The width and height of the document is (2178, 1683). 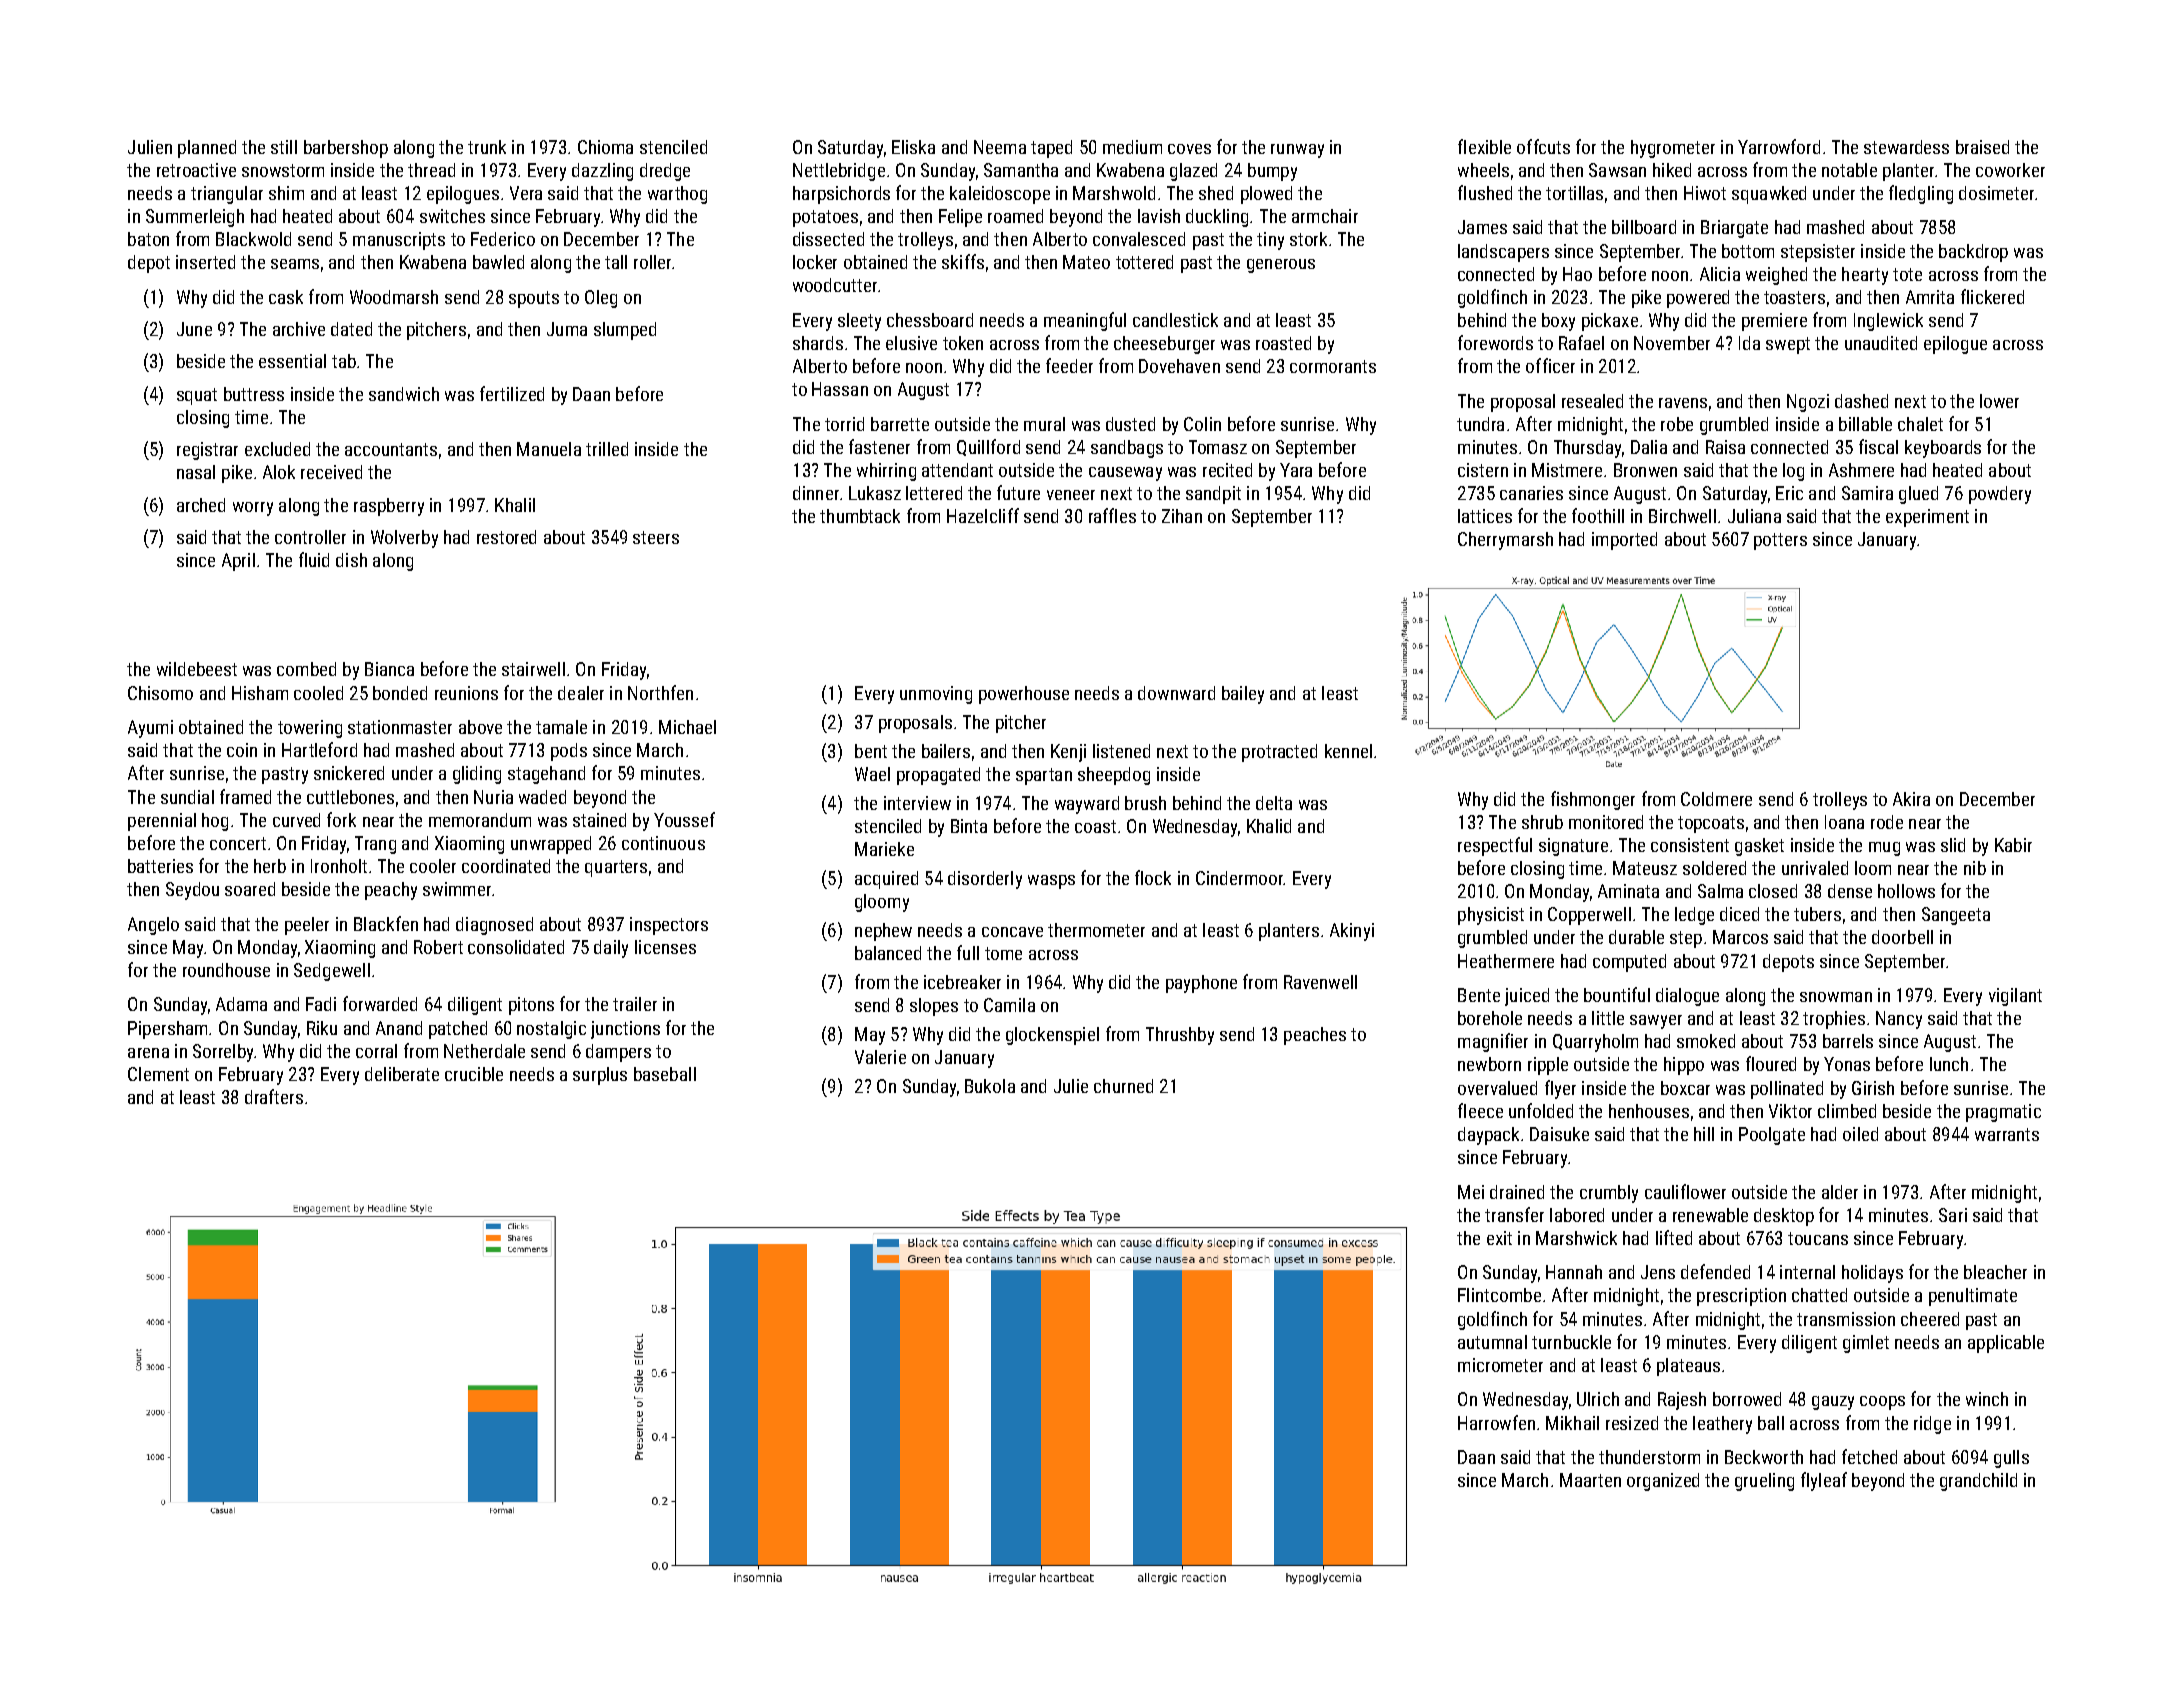 What do you see at coordinates (494, 926) in the document?
I see `diagnosed` at bounding box center [494, 926].
